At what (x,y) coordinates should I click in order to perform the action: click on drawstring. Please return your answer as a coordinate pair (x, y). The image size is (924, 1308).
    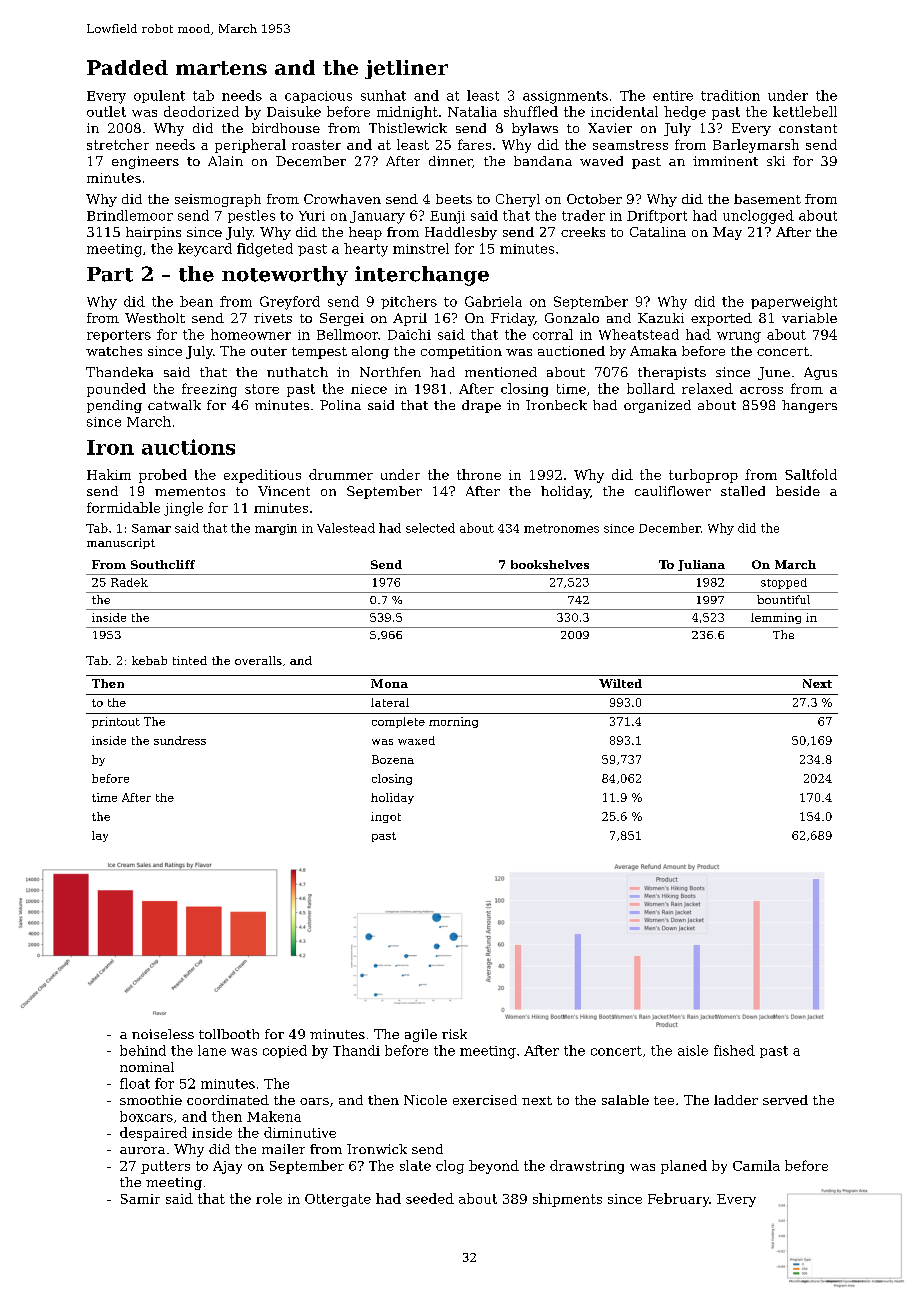
    Looking at the image, I should click on (587, 1167).
